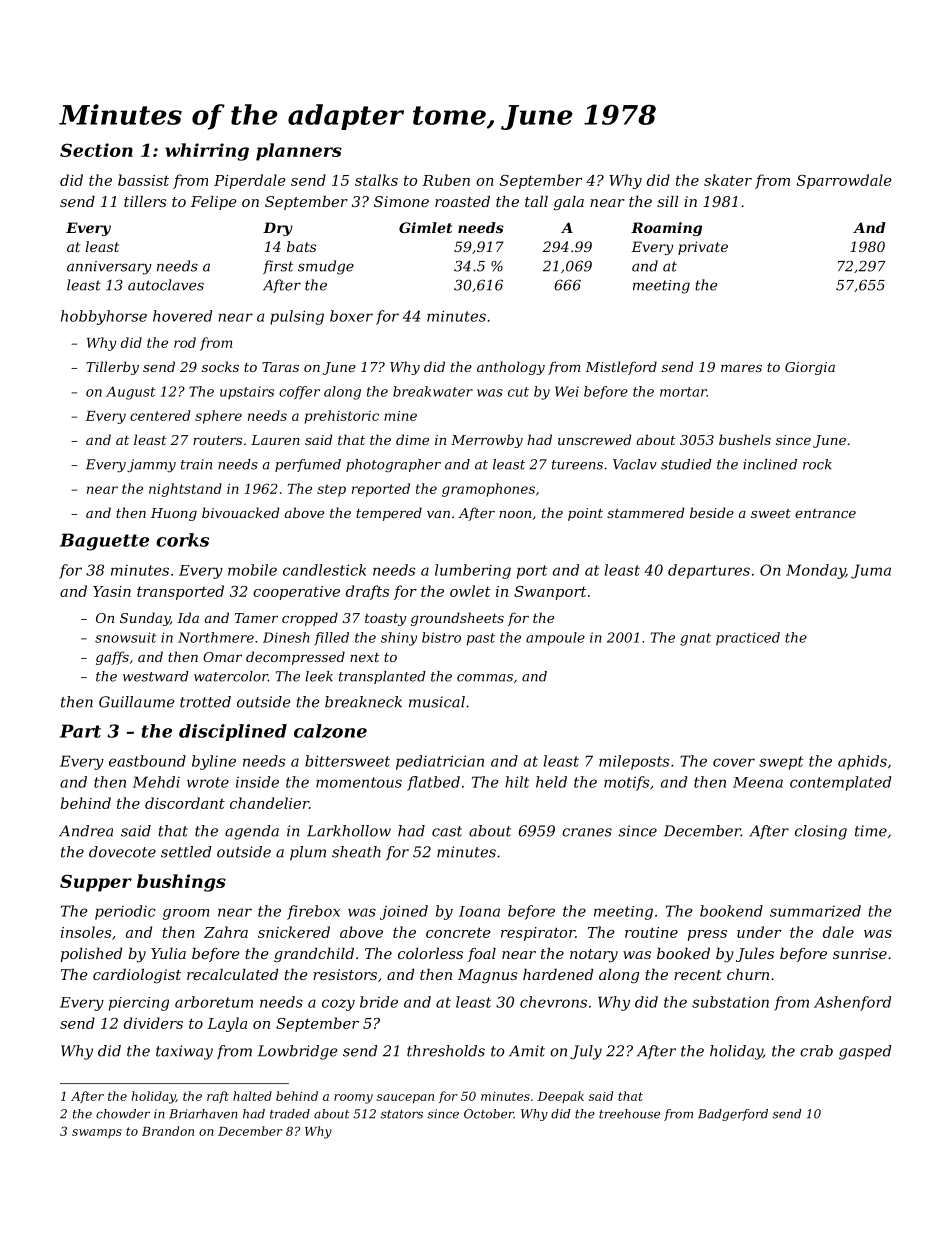  What do you see at coordinates (290, 1114) in the document?
I see `traded` at bounding box center [290, 1114].
